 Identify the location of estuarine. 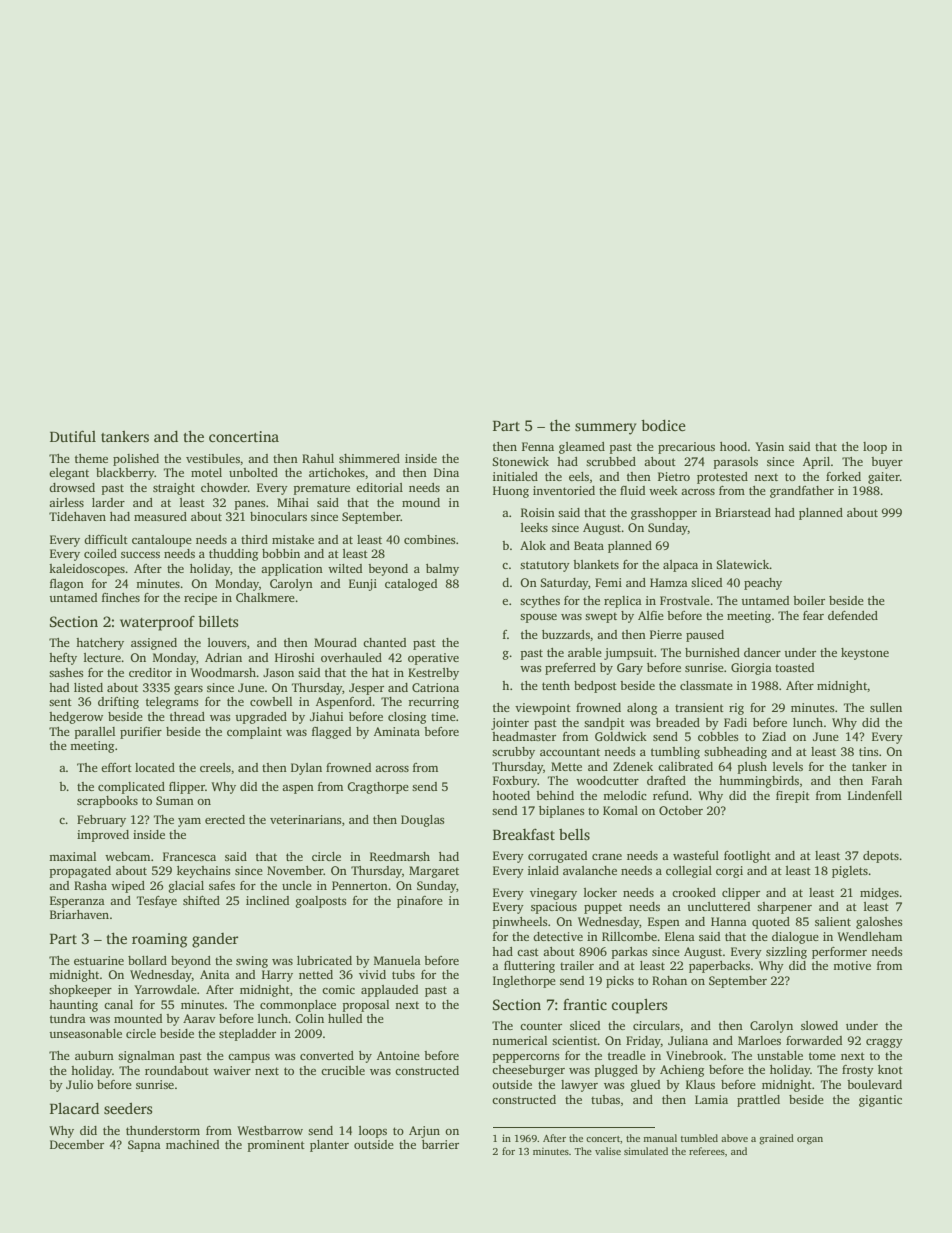
(99, 960).
